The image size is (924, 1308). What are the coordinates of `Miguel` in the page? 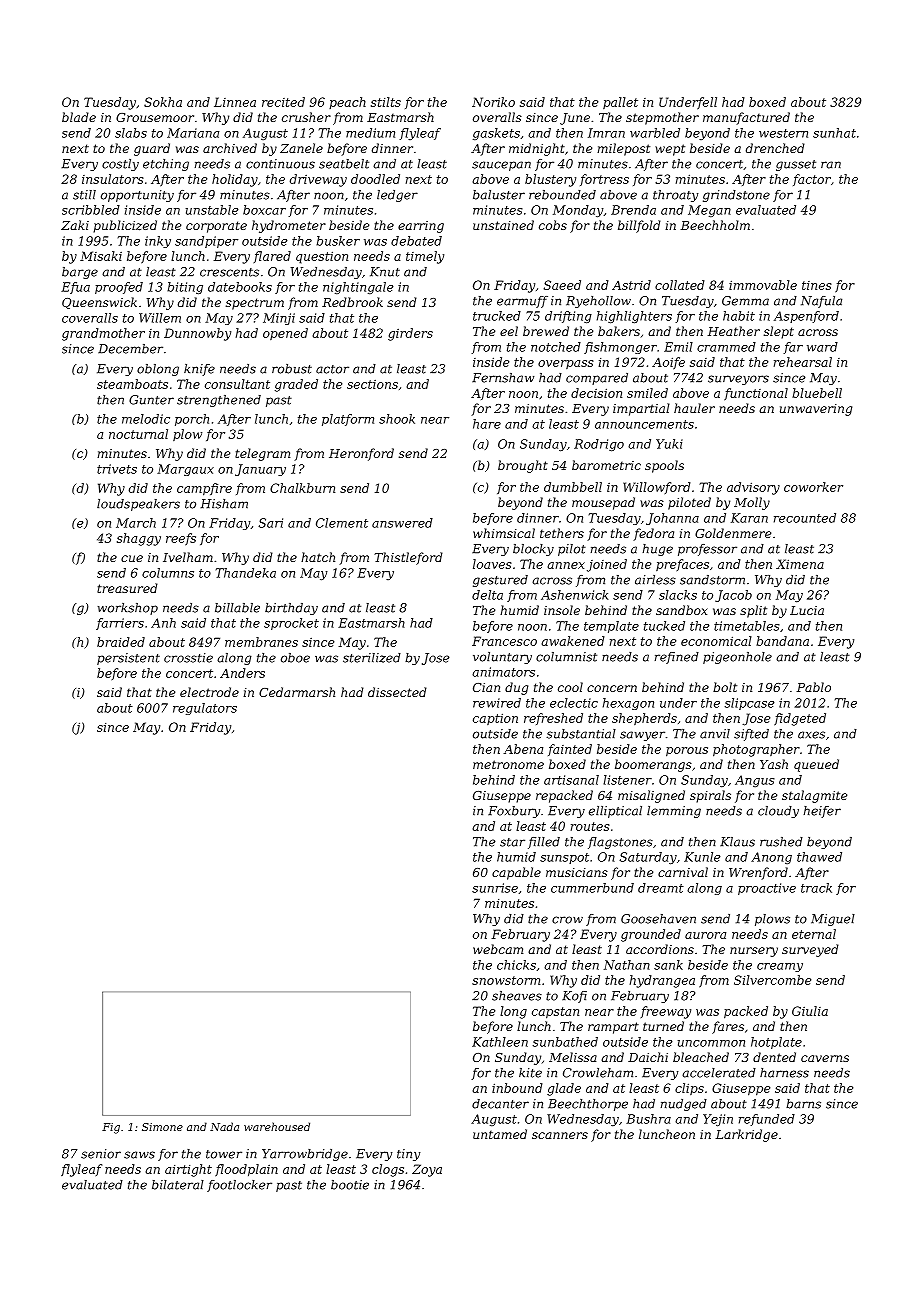 It's located at (833, 920).
